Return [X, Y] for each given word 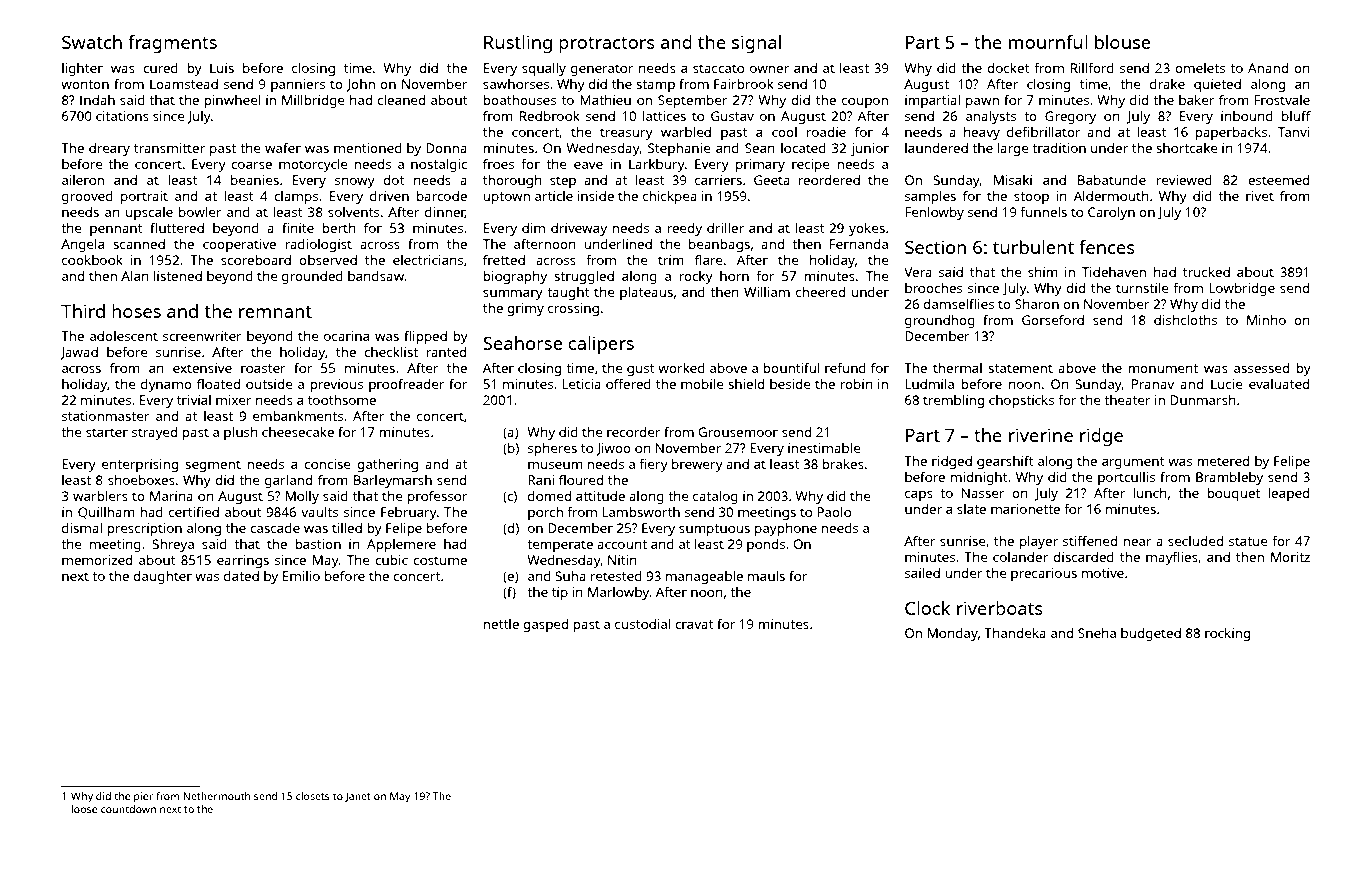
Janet [358, 797]
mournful [1048, 42]
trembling [953, 401]
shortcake [1187, 148]
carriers [718, 180]
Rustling [518, 44]
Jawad [79, 353]
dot [394, 180]
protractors [607, 45]
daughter [162, 577]
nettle [501, 624]
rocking [1227, 634]
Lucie [1227, 384]
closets [313, 796]
